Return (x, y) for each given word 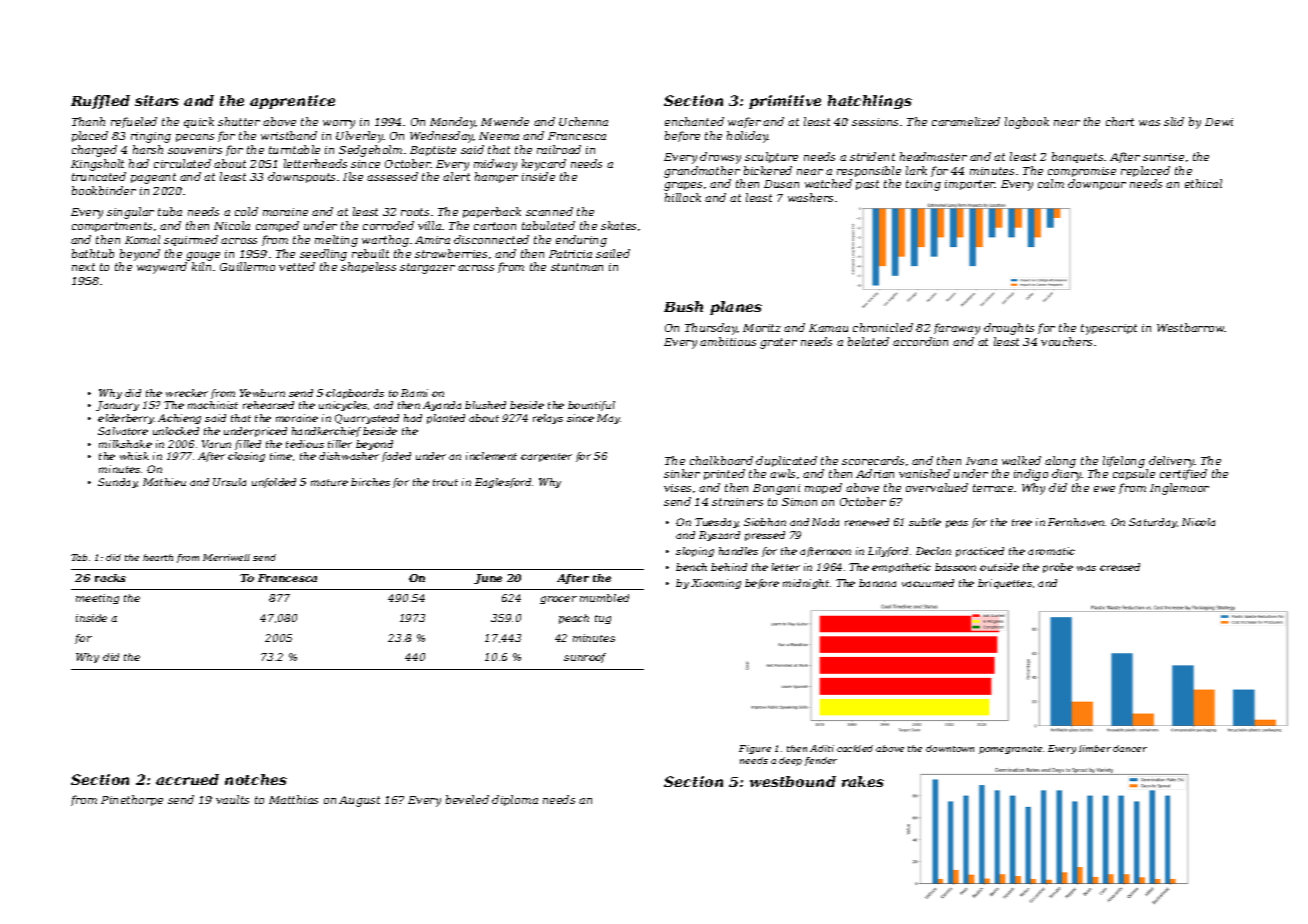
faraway (957, 329)
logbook (1027, 123)
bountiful (591, 406)
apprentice (292, 102)
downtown (950, 748)
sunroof (585, 658)
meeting (97, 599)
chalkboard (721, 460)
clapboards (355, 394)
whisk (134, 456)
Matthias (293, 799)
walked (1021, 460)
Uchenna (583, 121)
